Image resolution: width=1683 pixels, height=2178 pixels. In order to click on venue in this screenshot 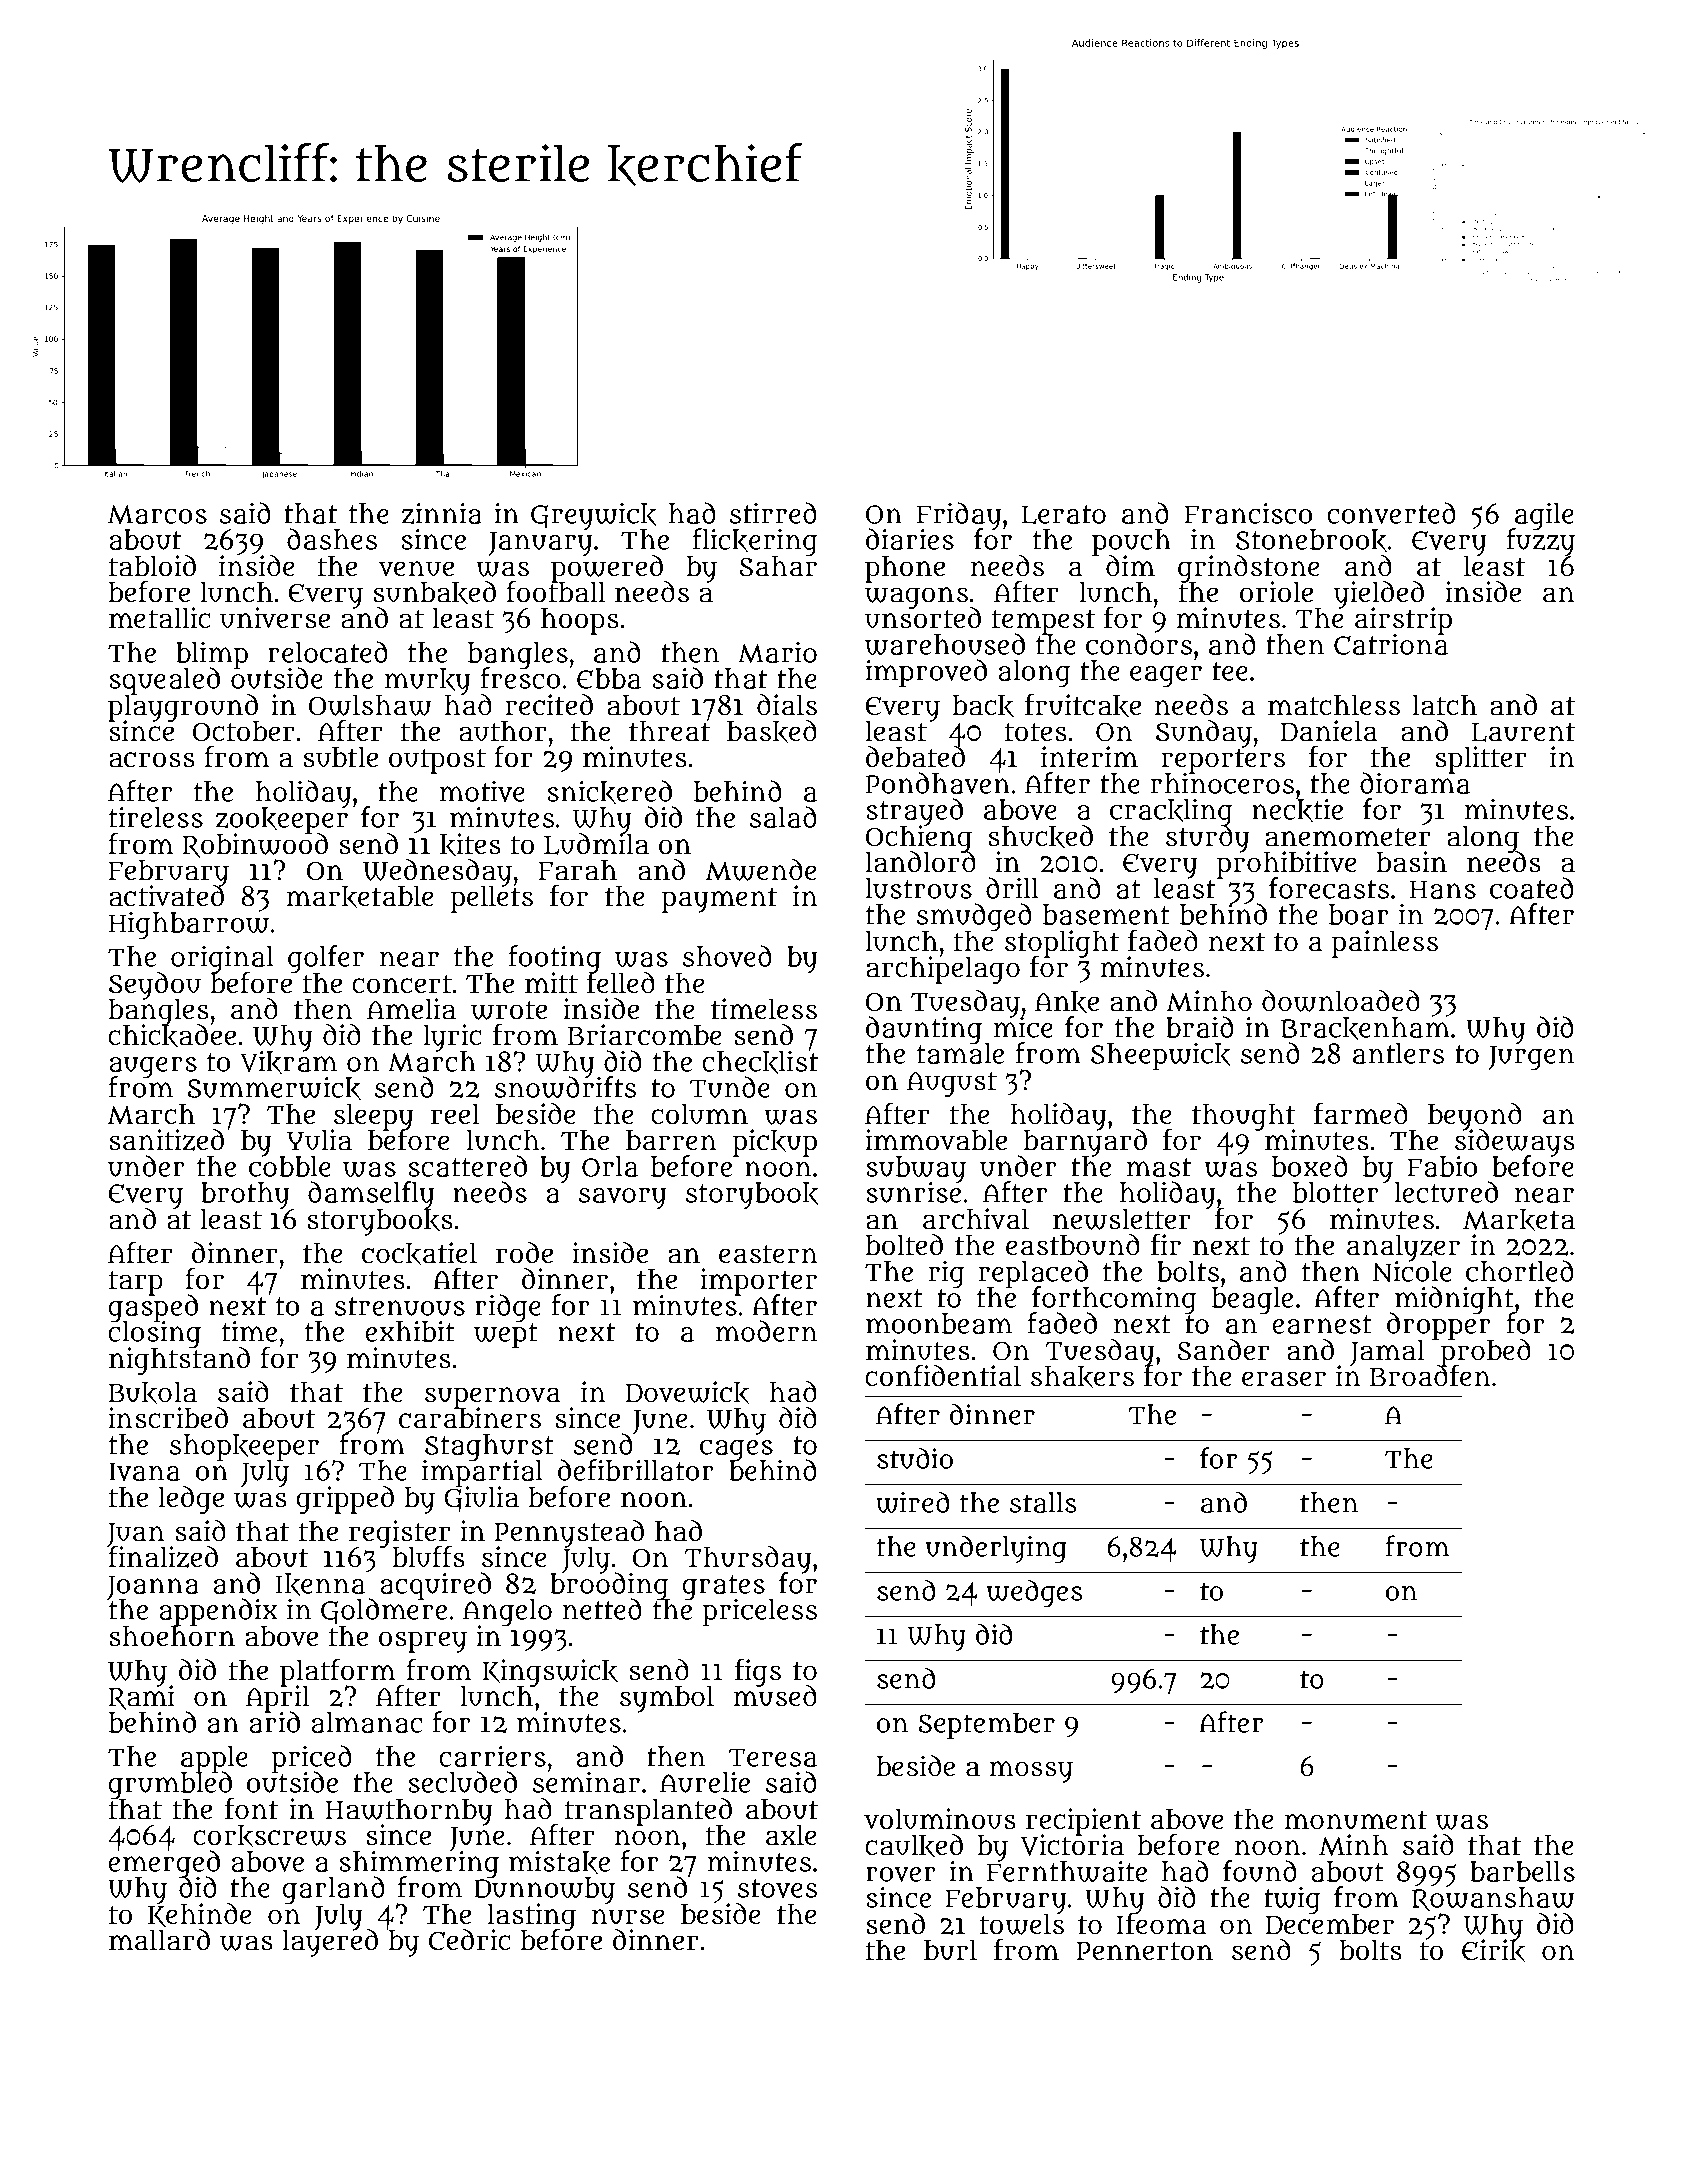, I will do `click(416, 569)`.
